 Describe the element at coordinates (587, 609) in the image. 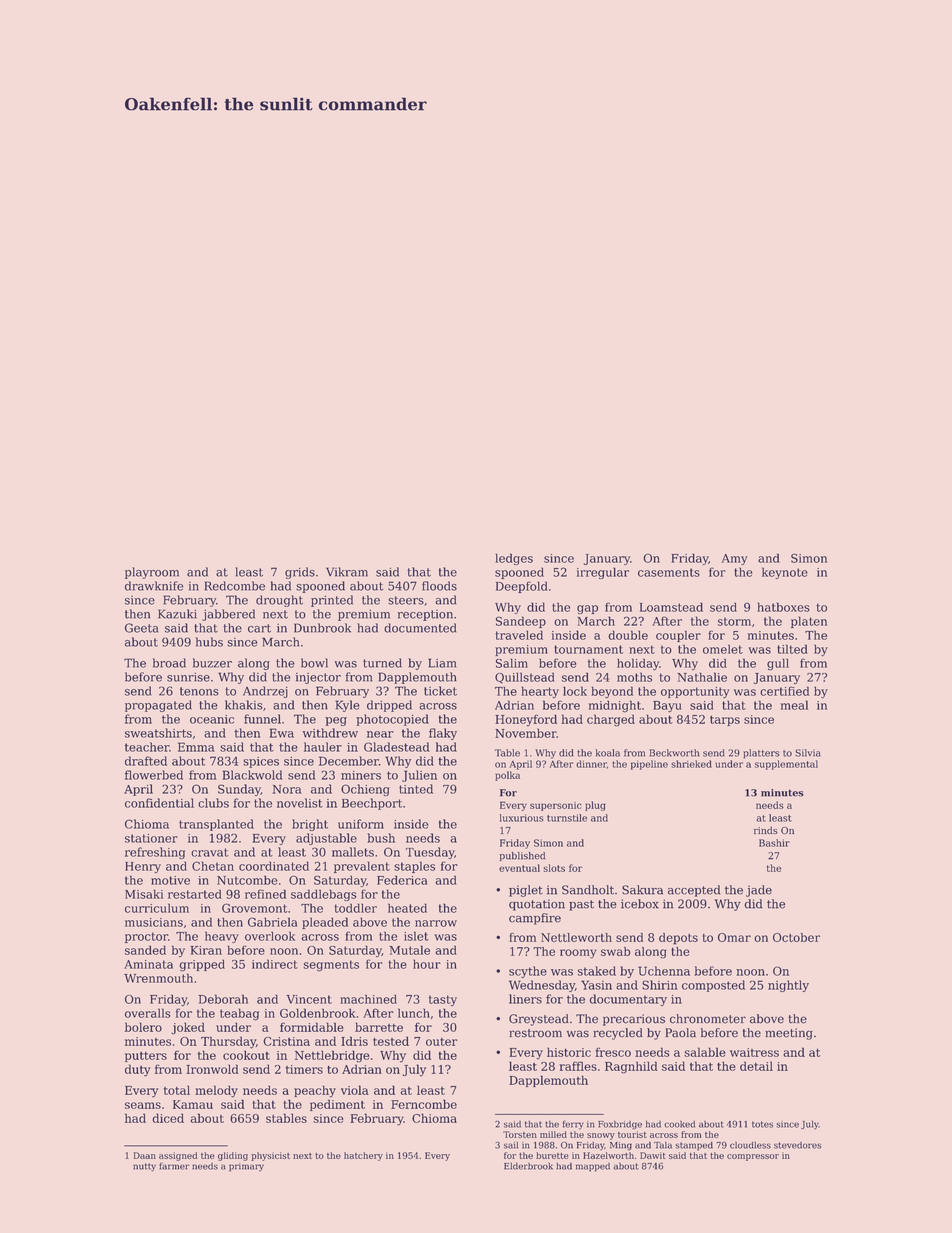

I see `gap` at that location.
